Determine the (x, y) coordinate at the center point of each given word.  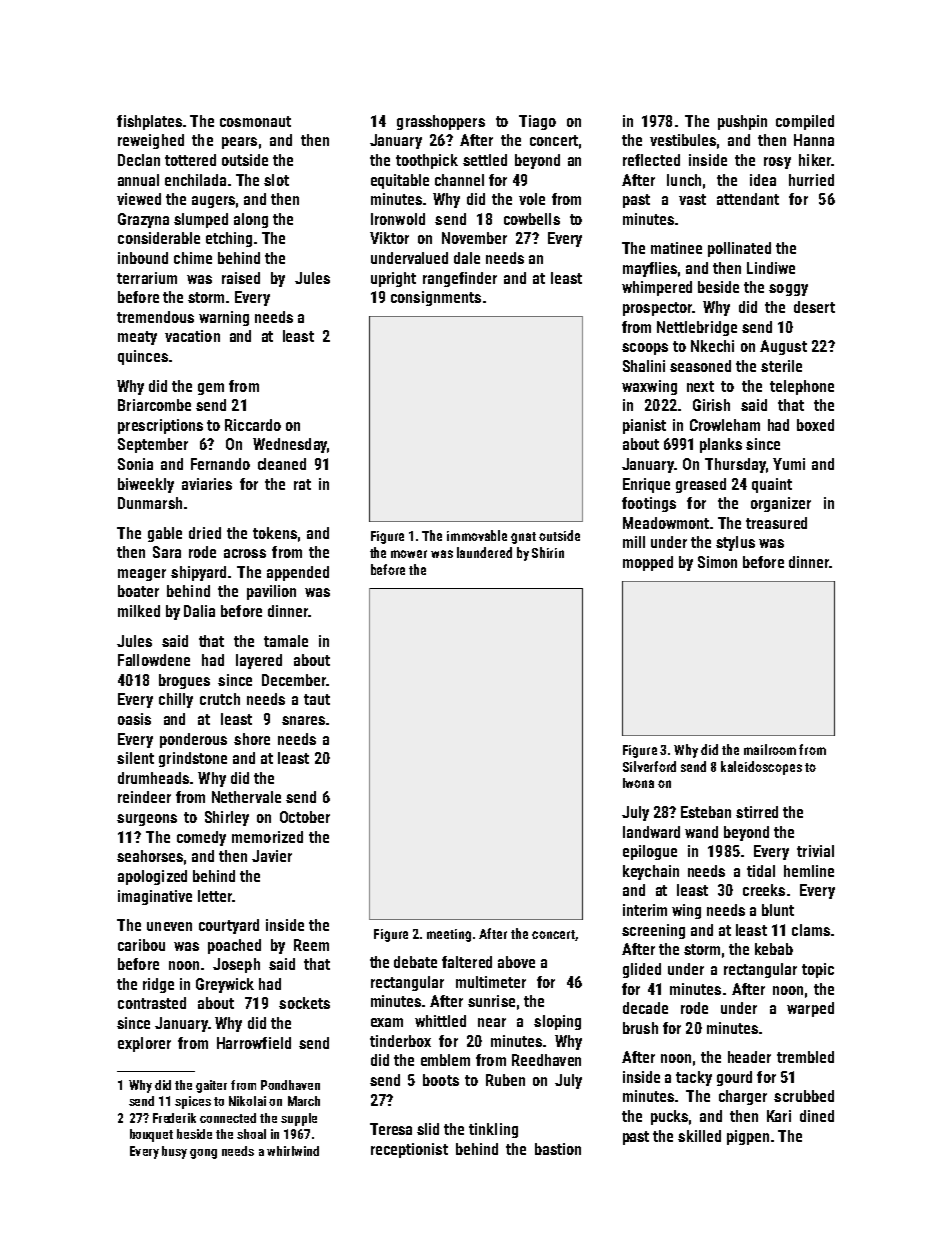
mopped (648, 563)
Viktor (389, 238)
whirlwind (293, 1151)
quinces (143, 357)
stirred (757, 812)
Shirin (548, 552)
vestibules (683, 140)
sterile (781, 366)
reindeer (144, 797)
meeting (449, 935)
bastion (558, 1149)
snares (303, 720)
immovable (477, 535)
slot (276, 180)
